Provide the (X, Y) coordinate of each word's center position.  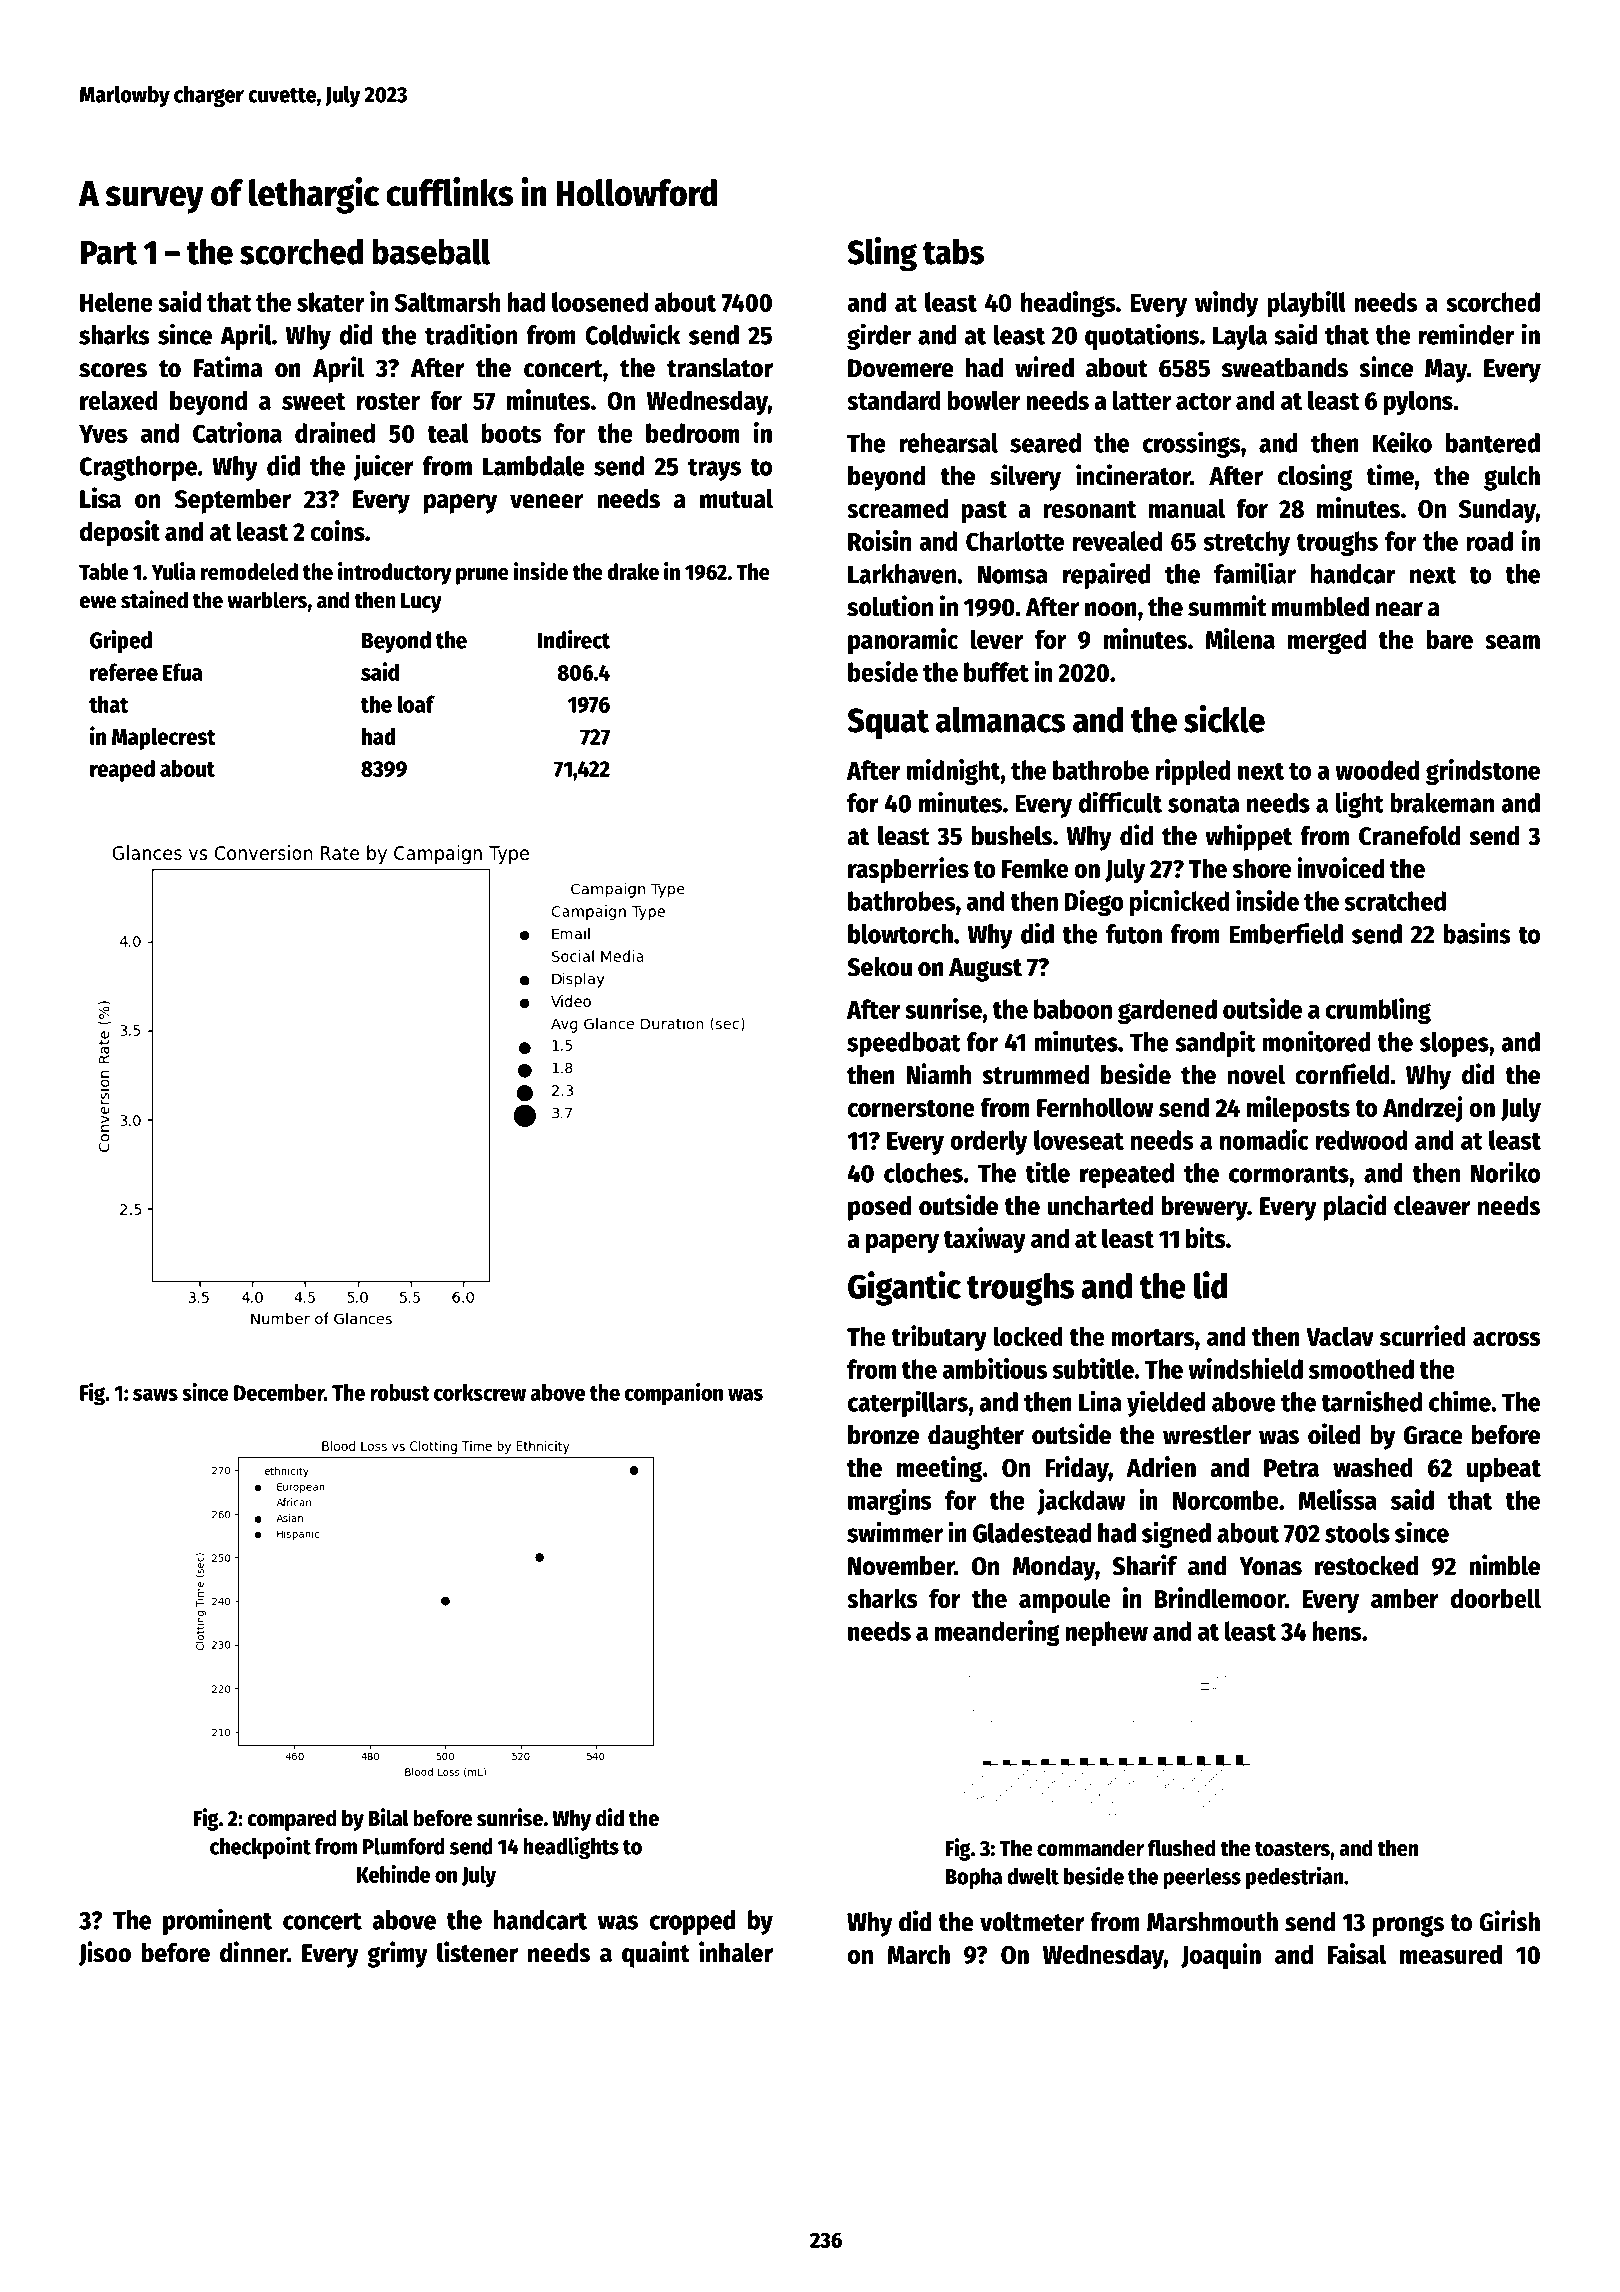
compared (292, 1820)
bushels (1012, 836)
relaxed (119, 400)
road (1489, 541)
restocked (1366, 1566)
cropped (692, 1922)
